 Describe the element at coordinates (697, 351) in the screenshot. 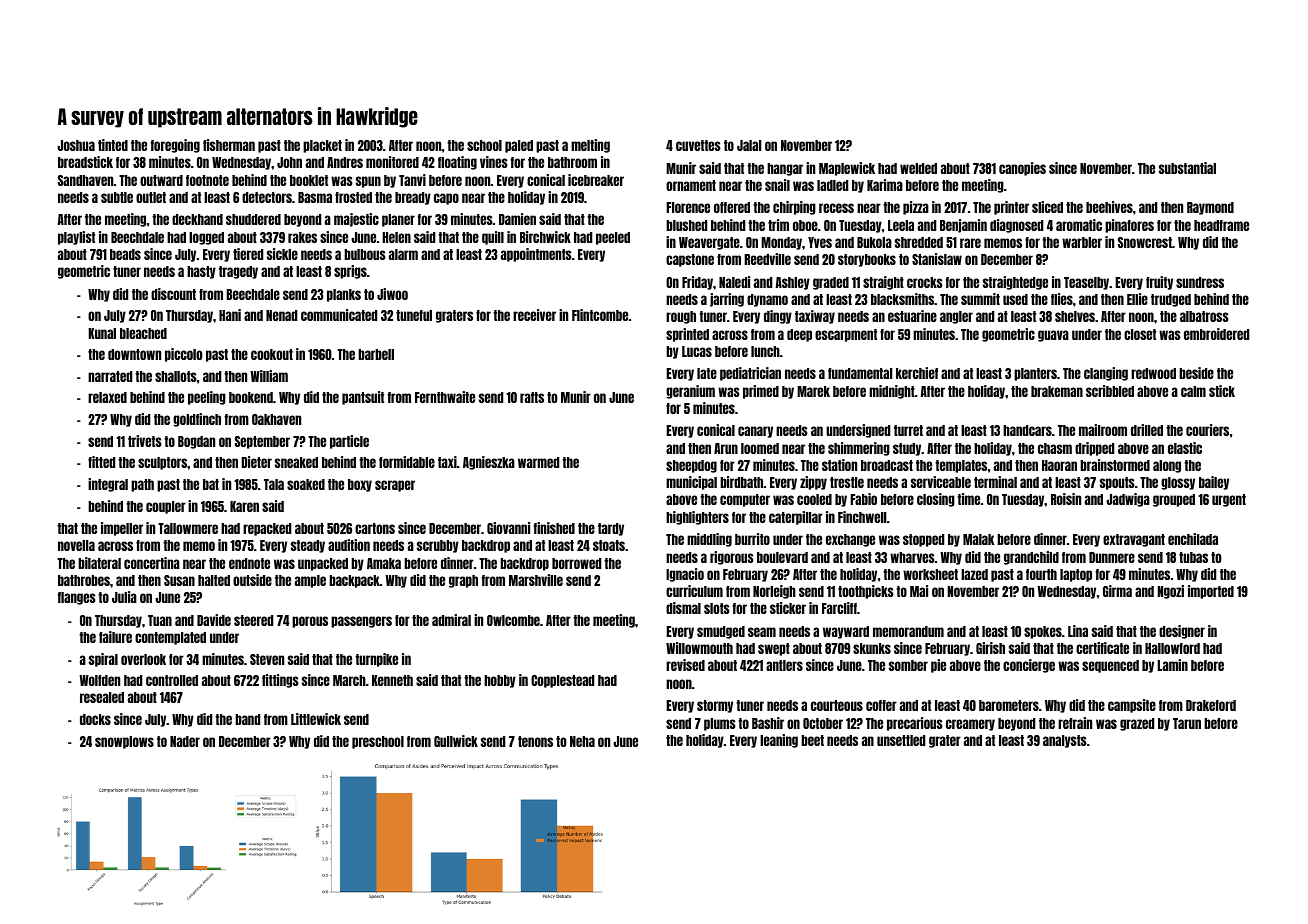

I see `Lucas` at that location.
